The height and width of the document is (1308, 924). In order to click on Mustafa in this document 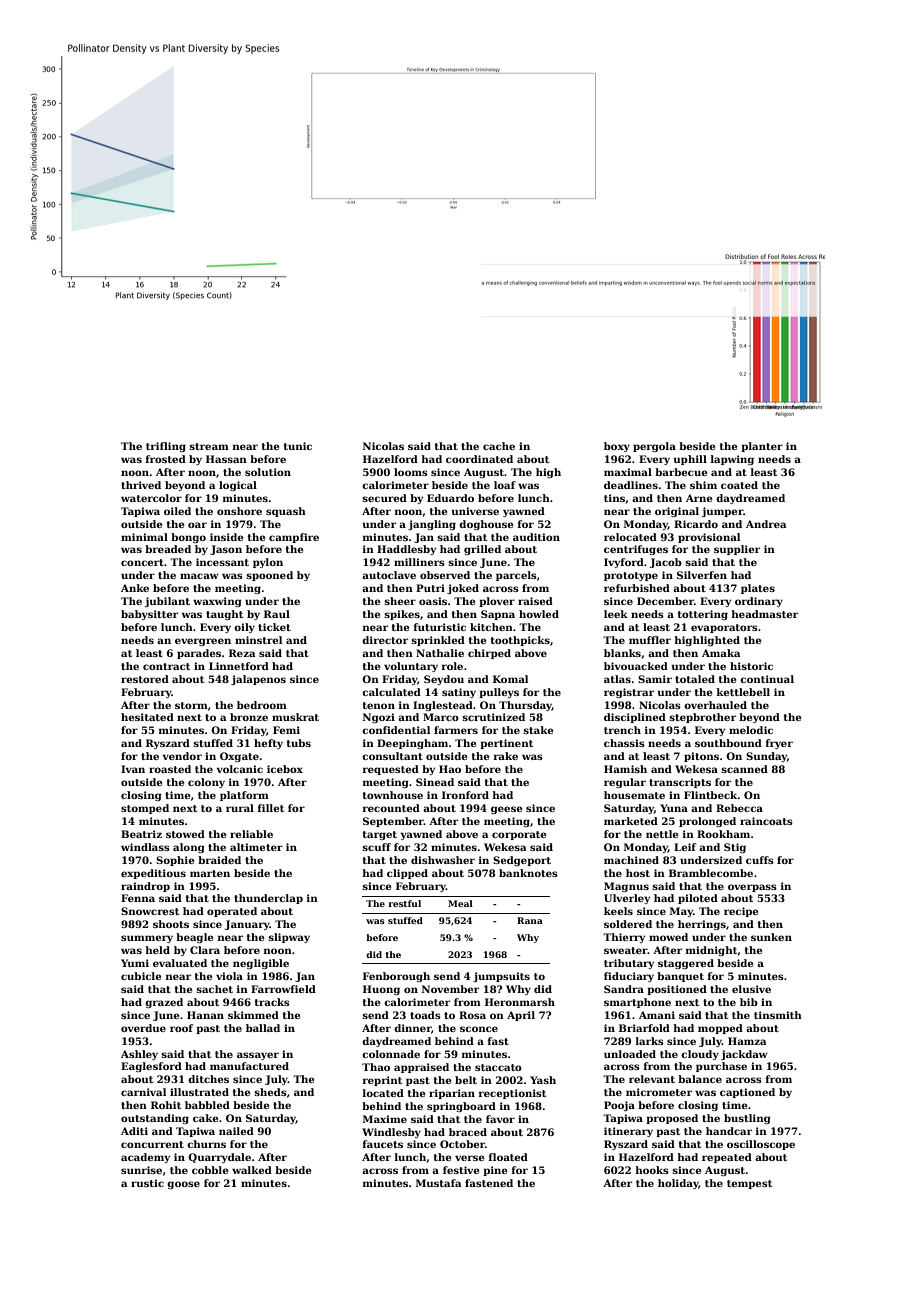, I will do `click(438, 1183)`.
